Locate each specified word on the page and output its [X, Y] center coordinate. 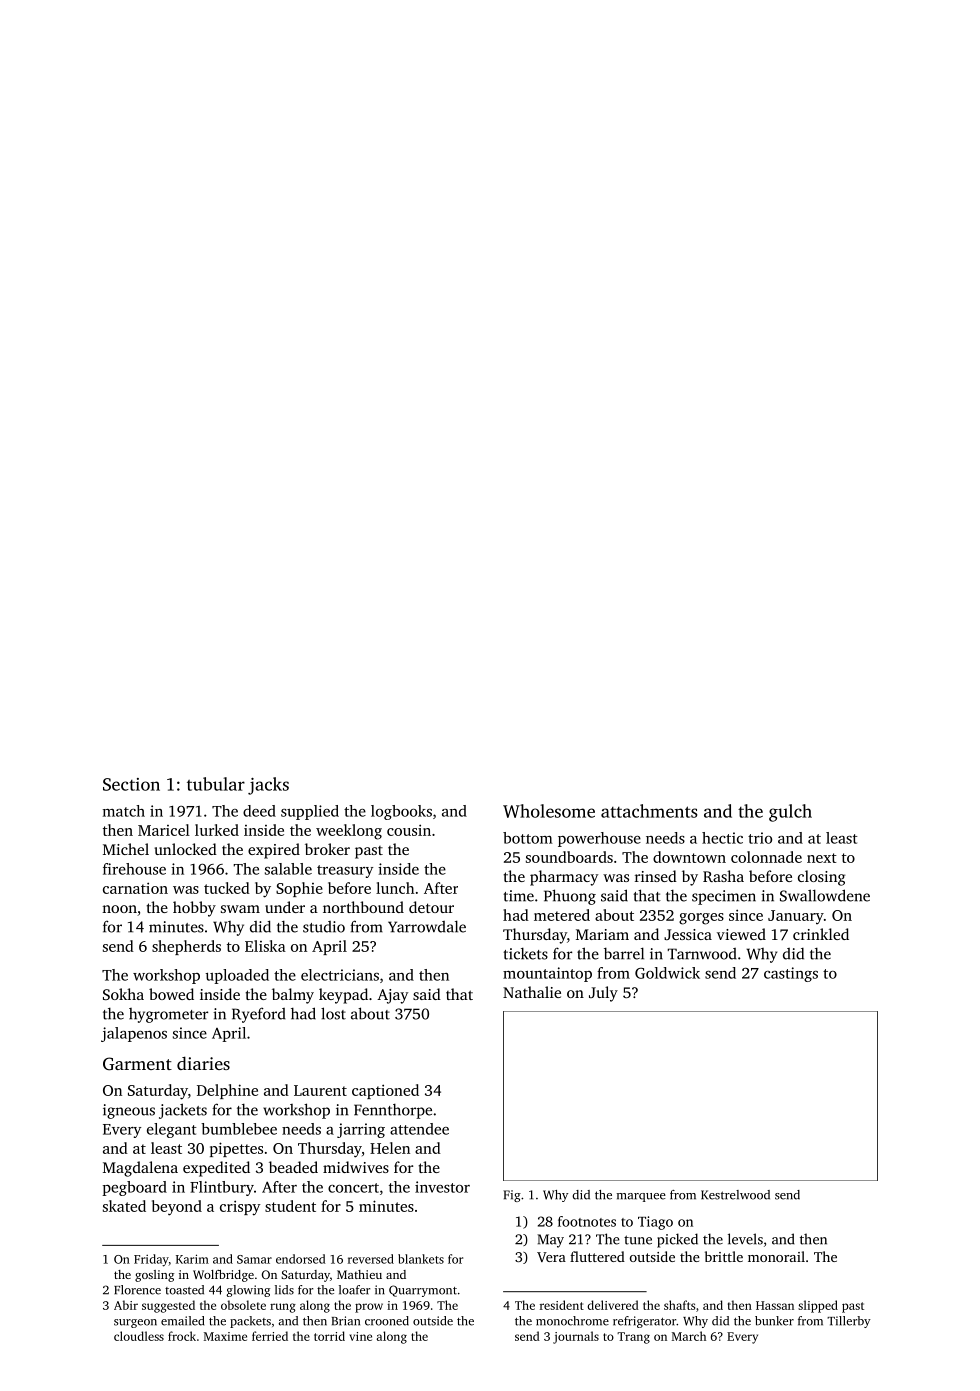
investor [442, 1187]
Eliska [265, 946]
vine [360, 1336]
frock [182, 1336]
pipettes [236, 1149]
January [796, 917]
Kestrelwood [735, 1195]
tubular [216, 784]
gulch [790, 813]
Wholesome [549, 811]
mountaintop [547, 974]
